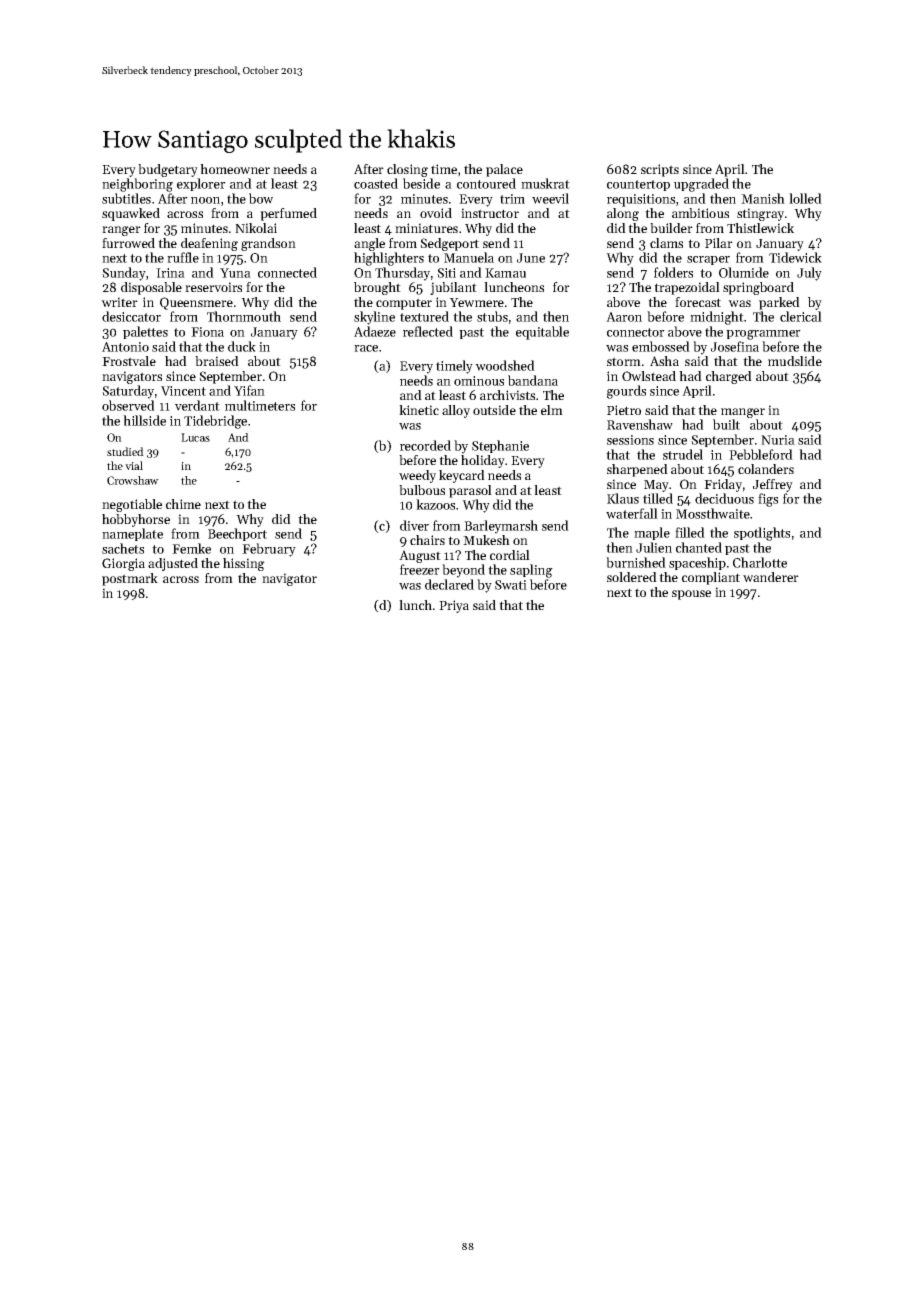  I want to click on brought, so click(377, 288).
